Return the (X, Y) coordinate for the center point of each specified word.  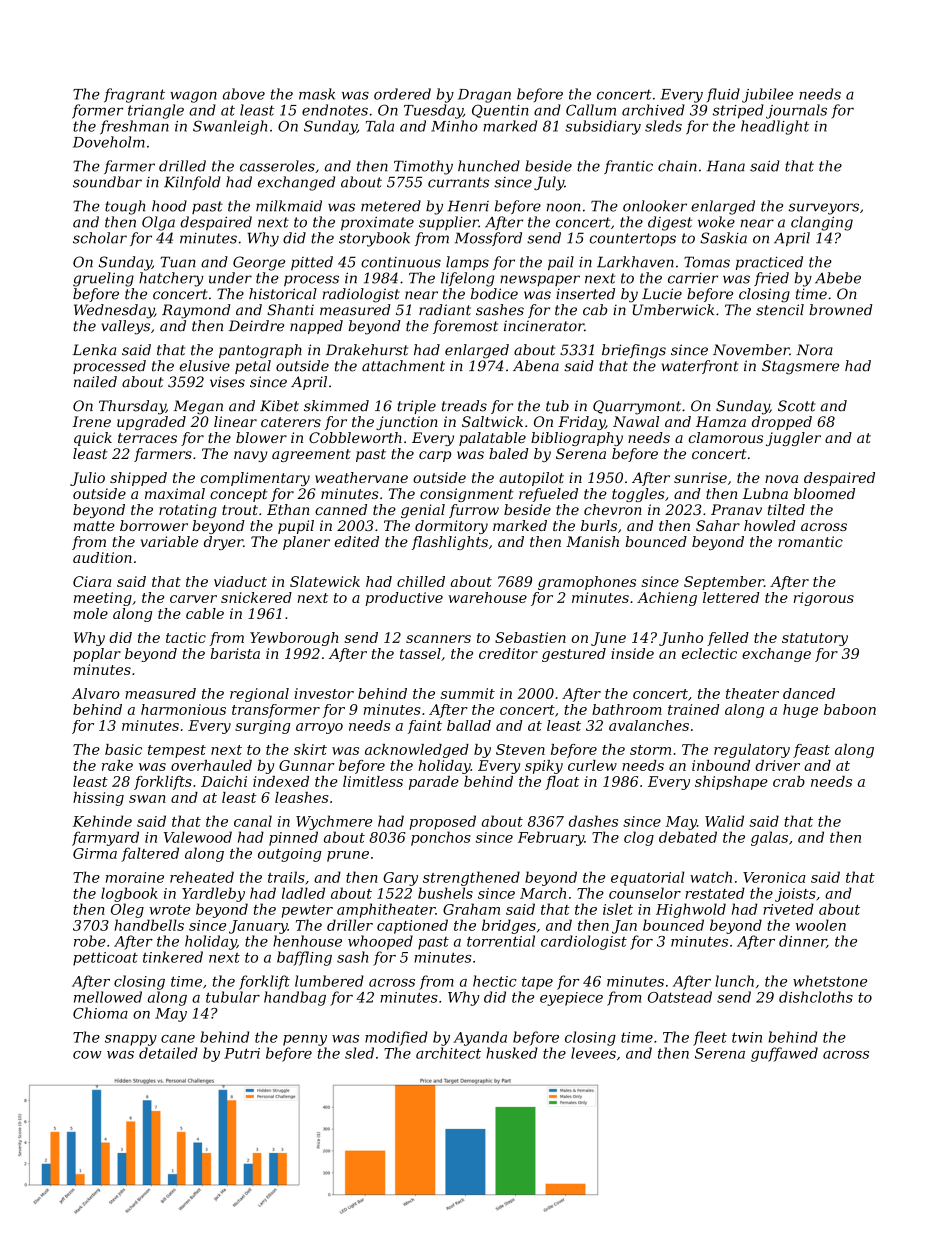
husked (512, 1053)
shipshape (731, 783)
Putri (242, 1053)
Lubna (765, 493)
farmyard (105, 838)
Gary (400, 879)
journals (796, 111)
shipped (138, 479)
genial (423, 511)
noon (563, 207)
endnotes (335, 110)
